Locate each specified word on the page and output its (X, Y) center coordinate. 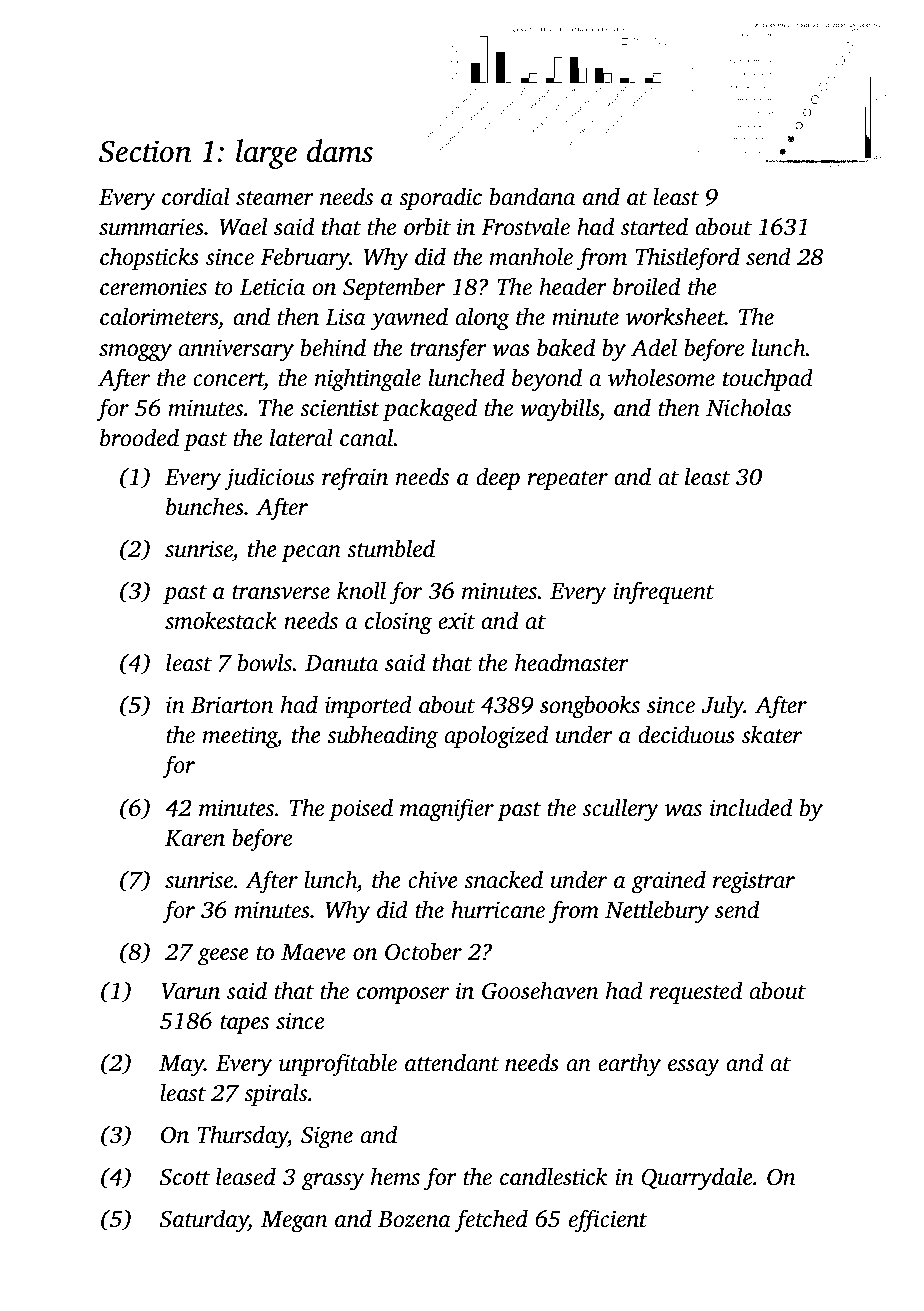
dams (340, 151)
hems (395, 1176)
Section (145, 151)
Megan (294, 1222)
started (654, 226)
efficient (608, 1221)
